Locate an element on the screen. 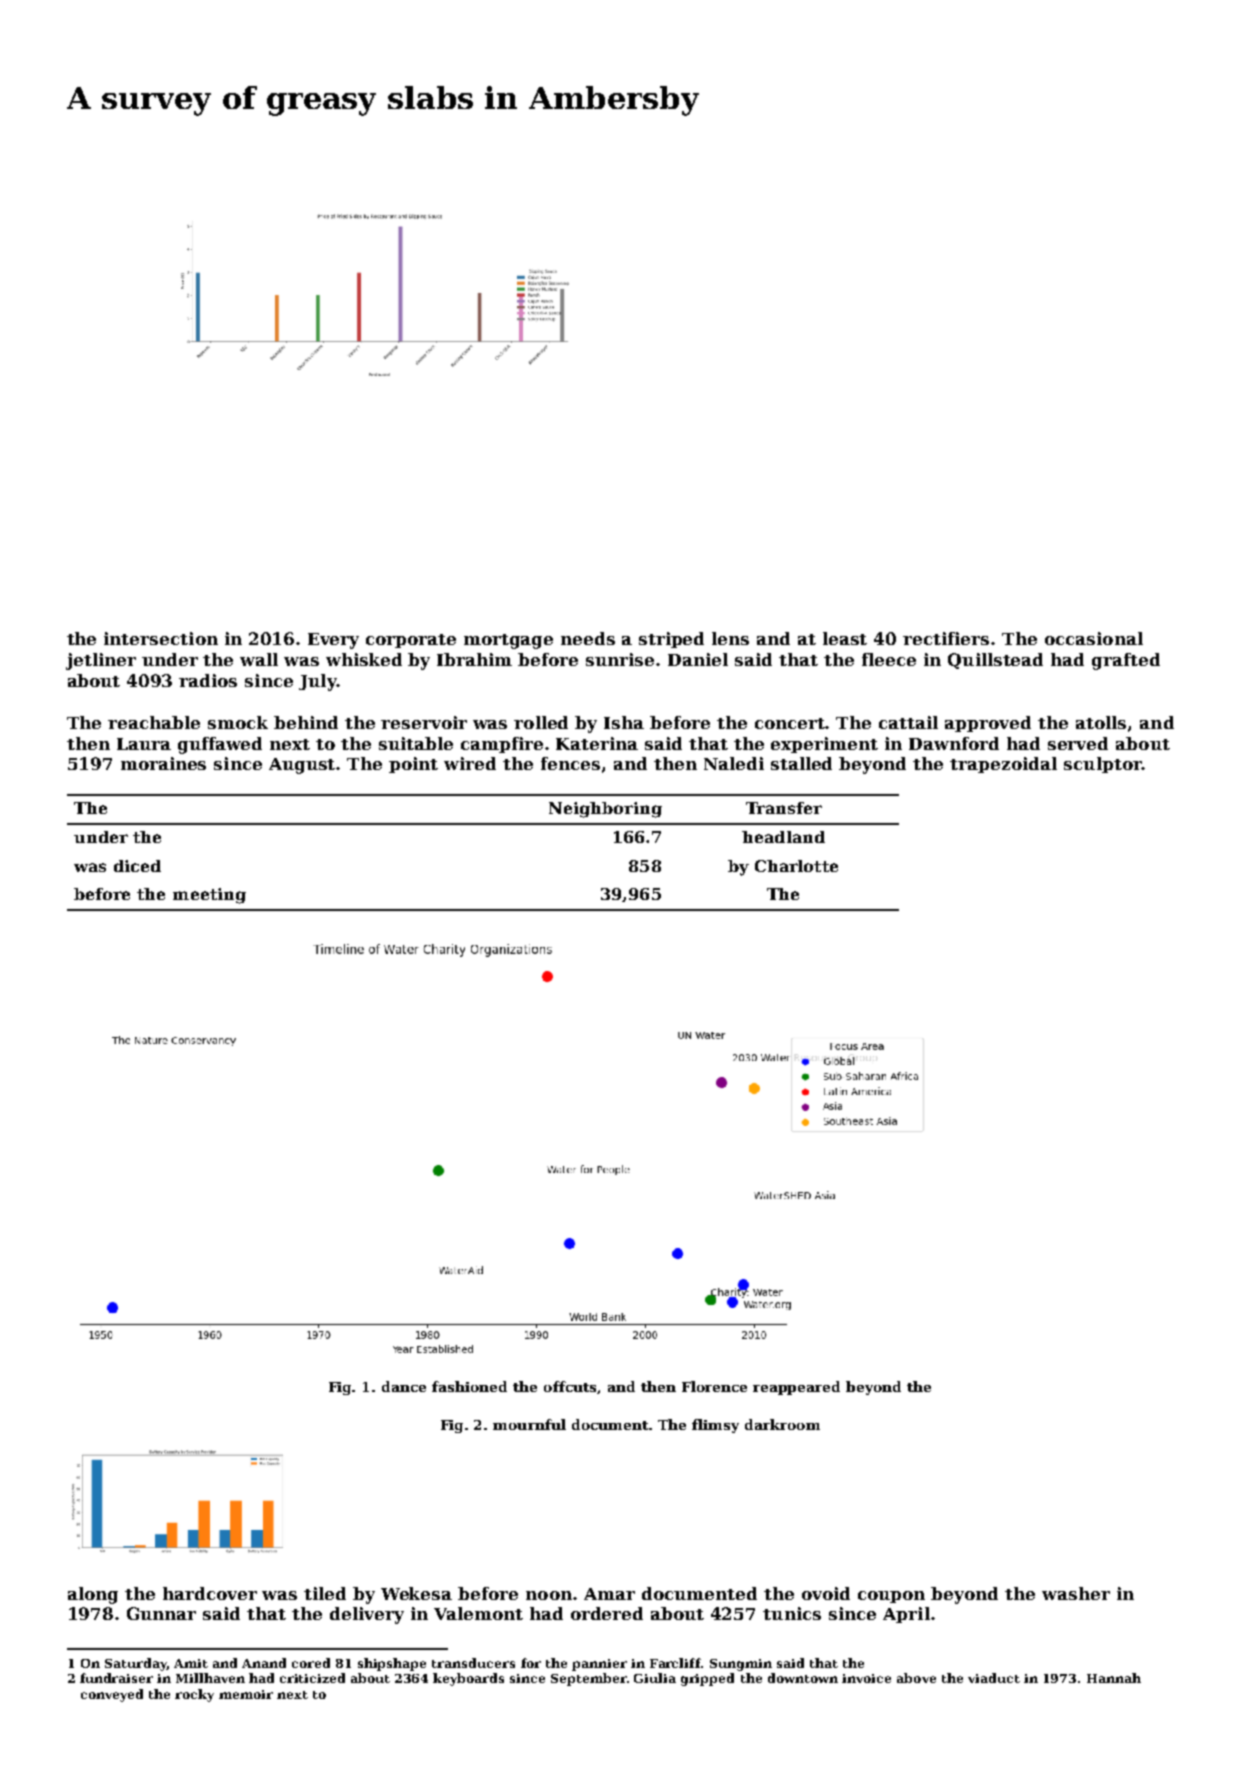 This screenshot has height=1782, width=1260. striped is located at coordinates (671, 640).
